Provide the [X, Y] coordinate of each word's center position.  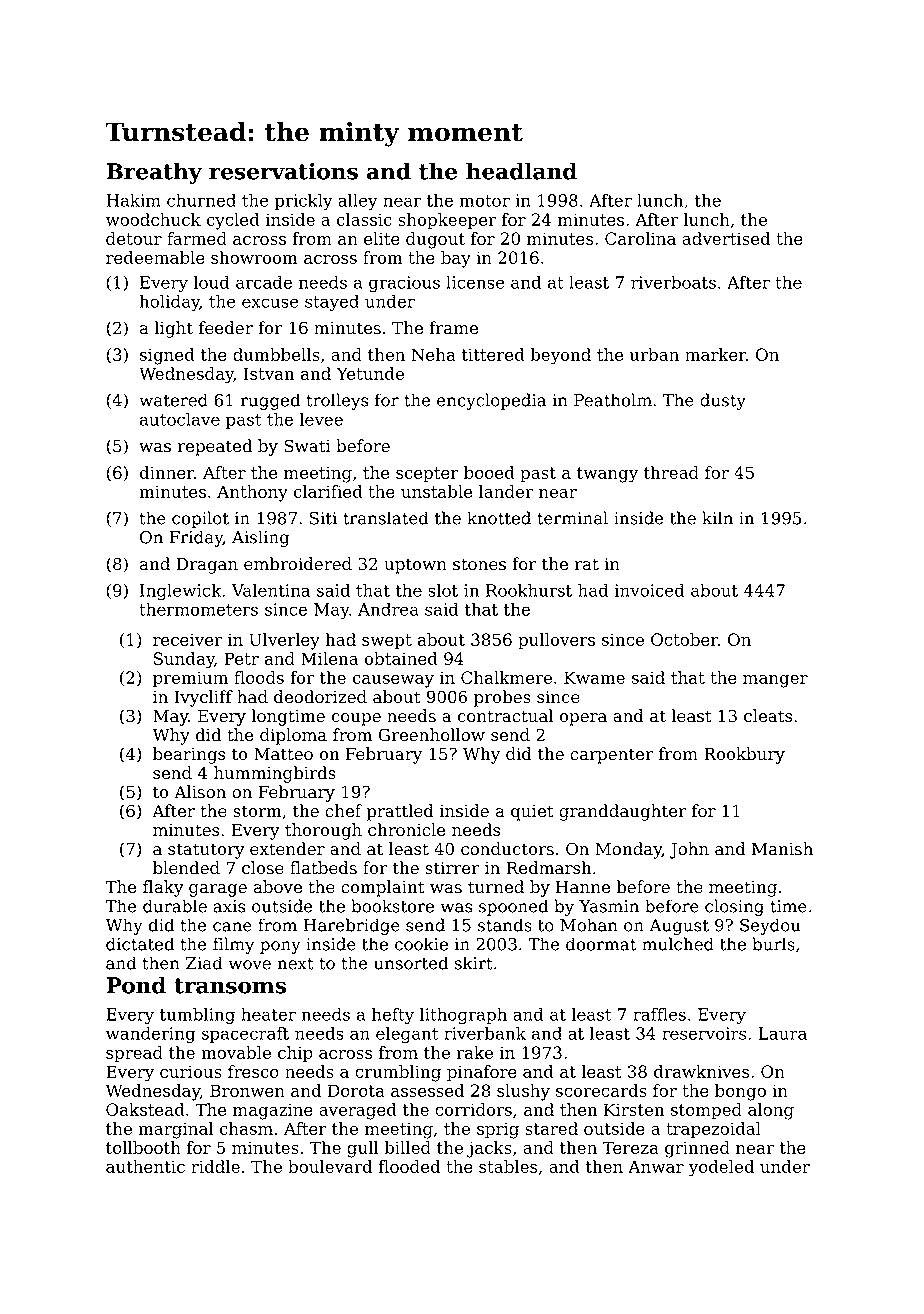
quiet [532, 813]
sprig [498, 1130]
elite [382, 238]
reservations [283, 171]
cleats [768, 716]
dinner [167, 472]
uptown [415, 566]
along [771, 1111]
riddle [215, 1166]
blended [186, 868]
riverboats [673, 282]
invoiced [649, 590]
